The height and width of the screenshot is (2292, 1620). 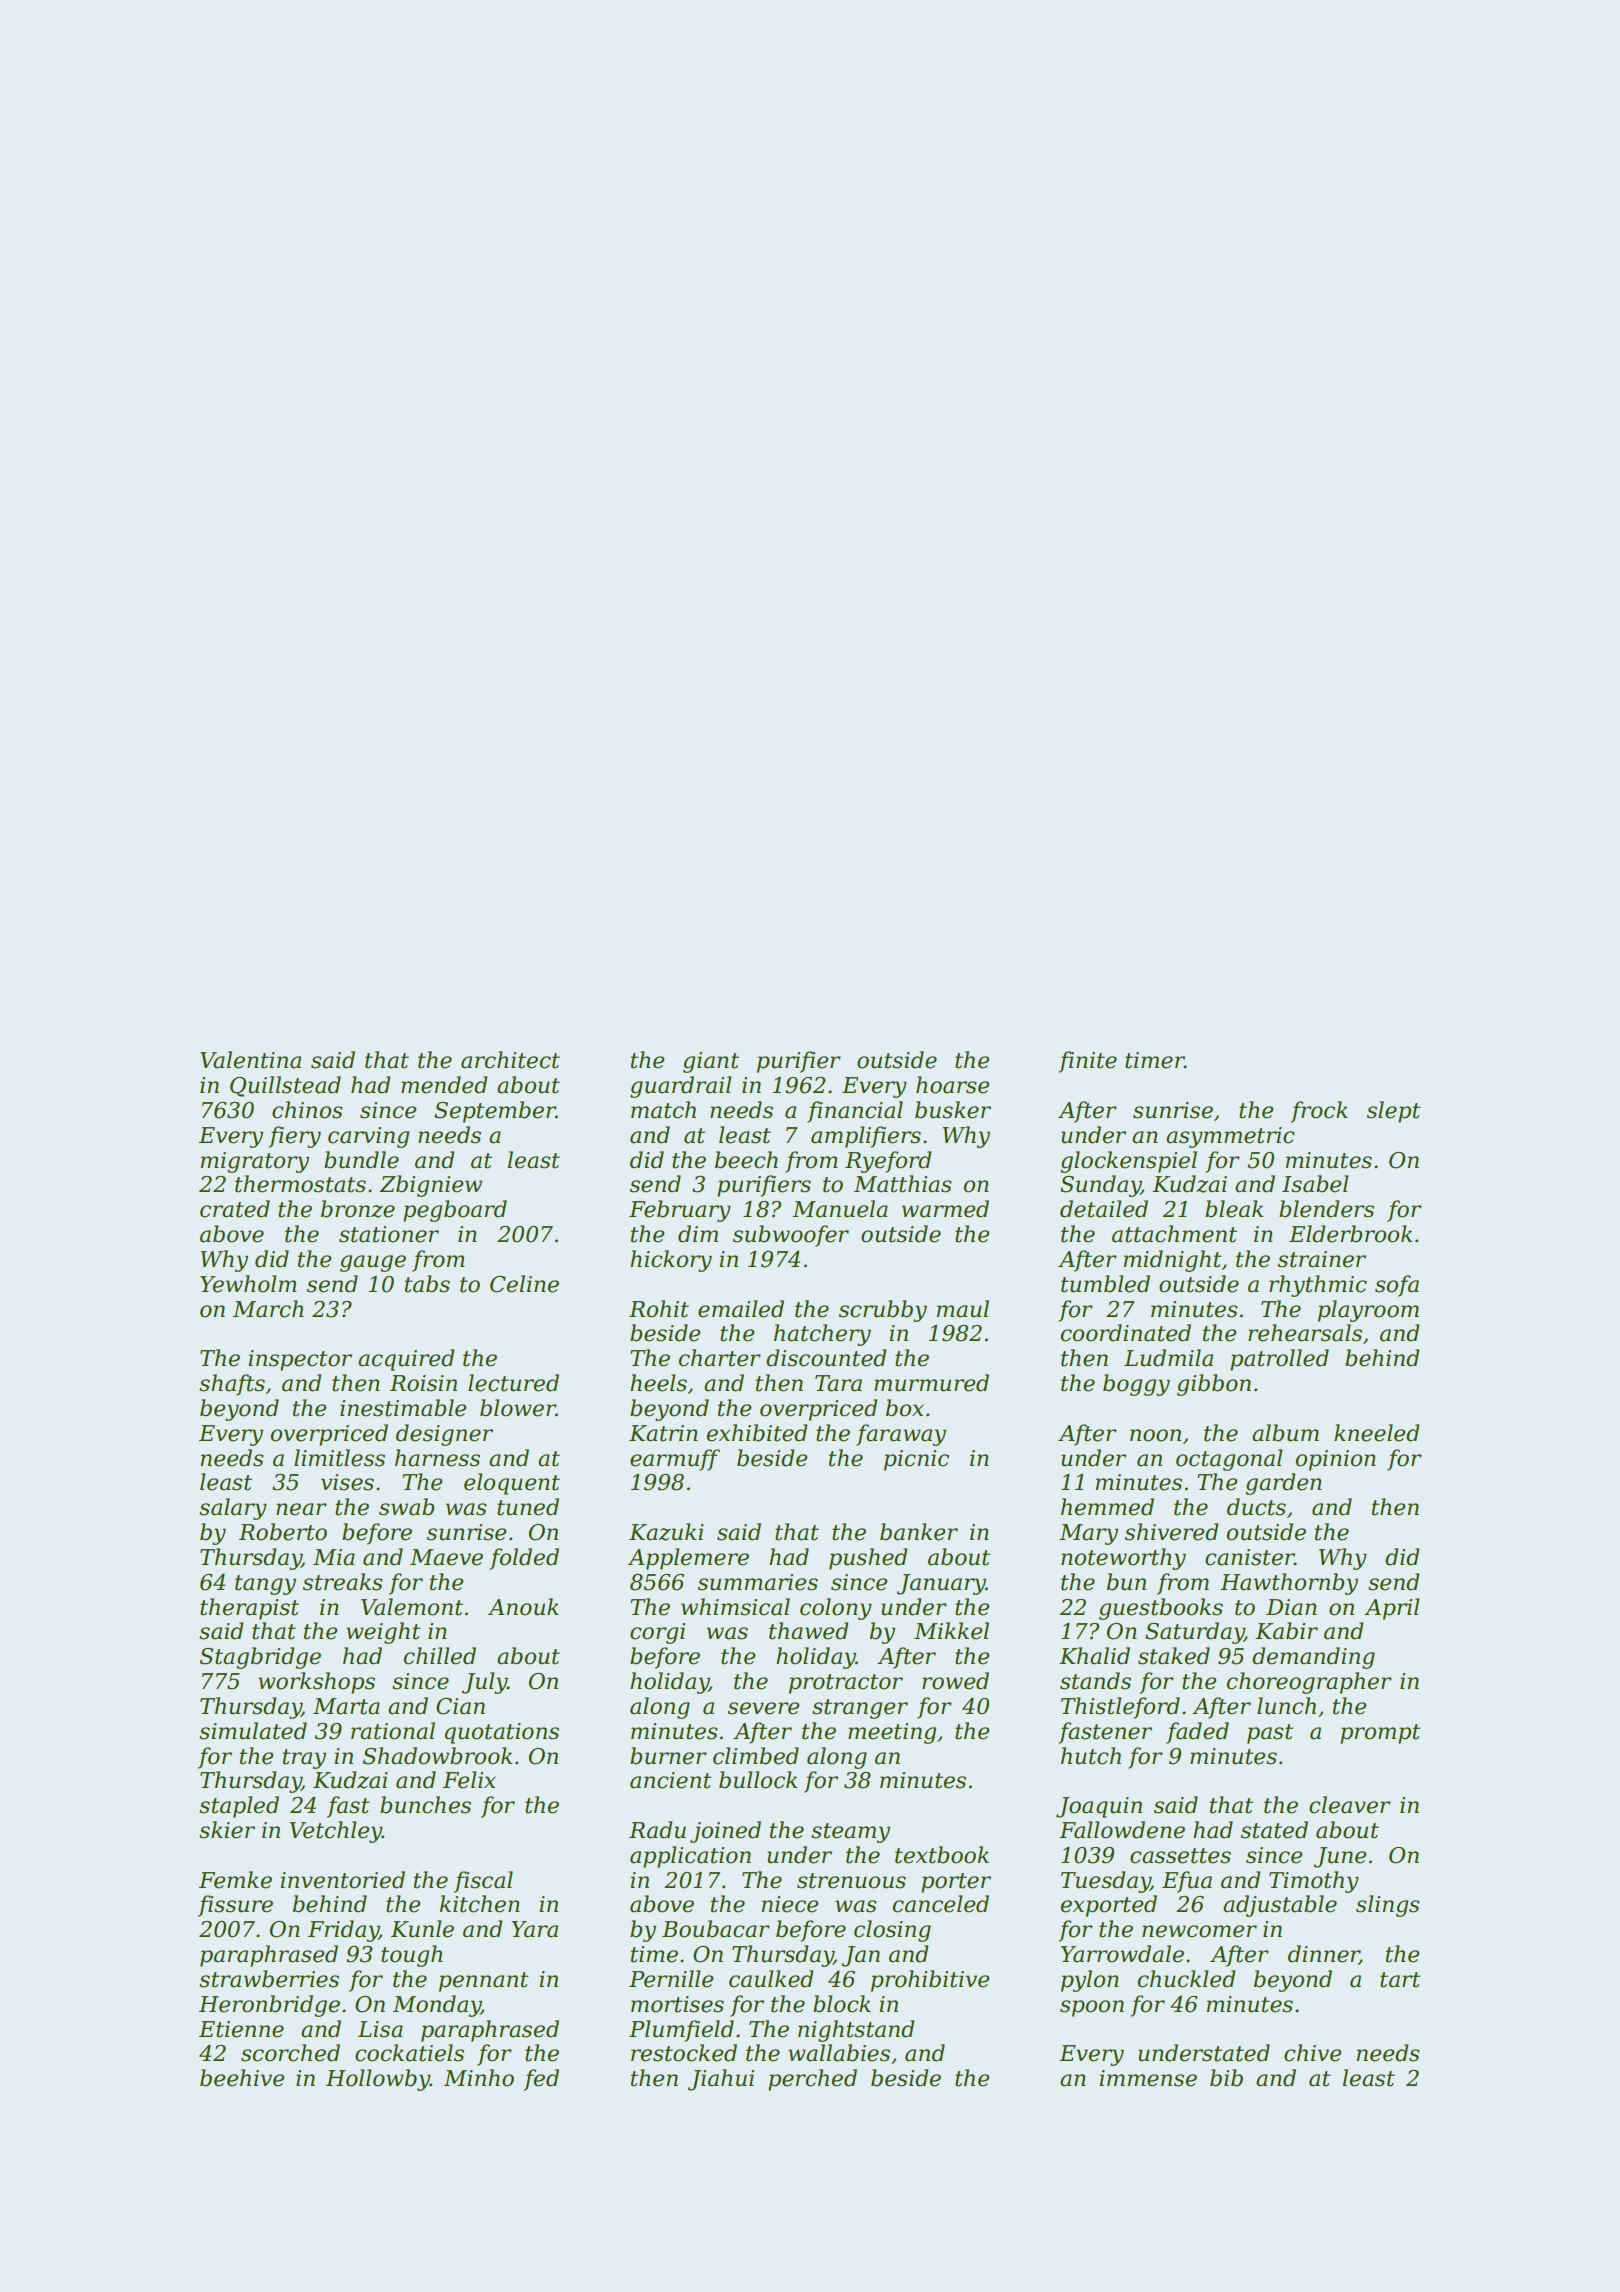 I want to click on climbed, so click(x=756, y=1756).
